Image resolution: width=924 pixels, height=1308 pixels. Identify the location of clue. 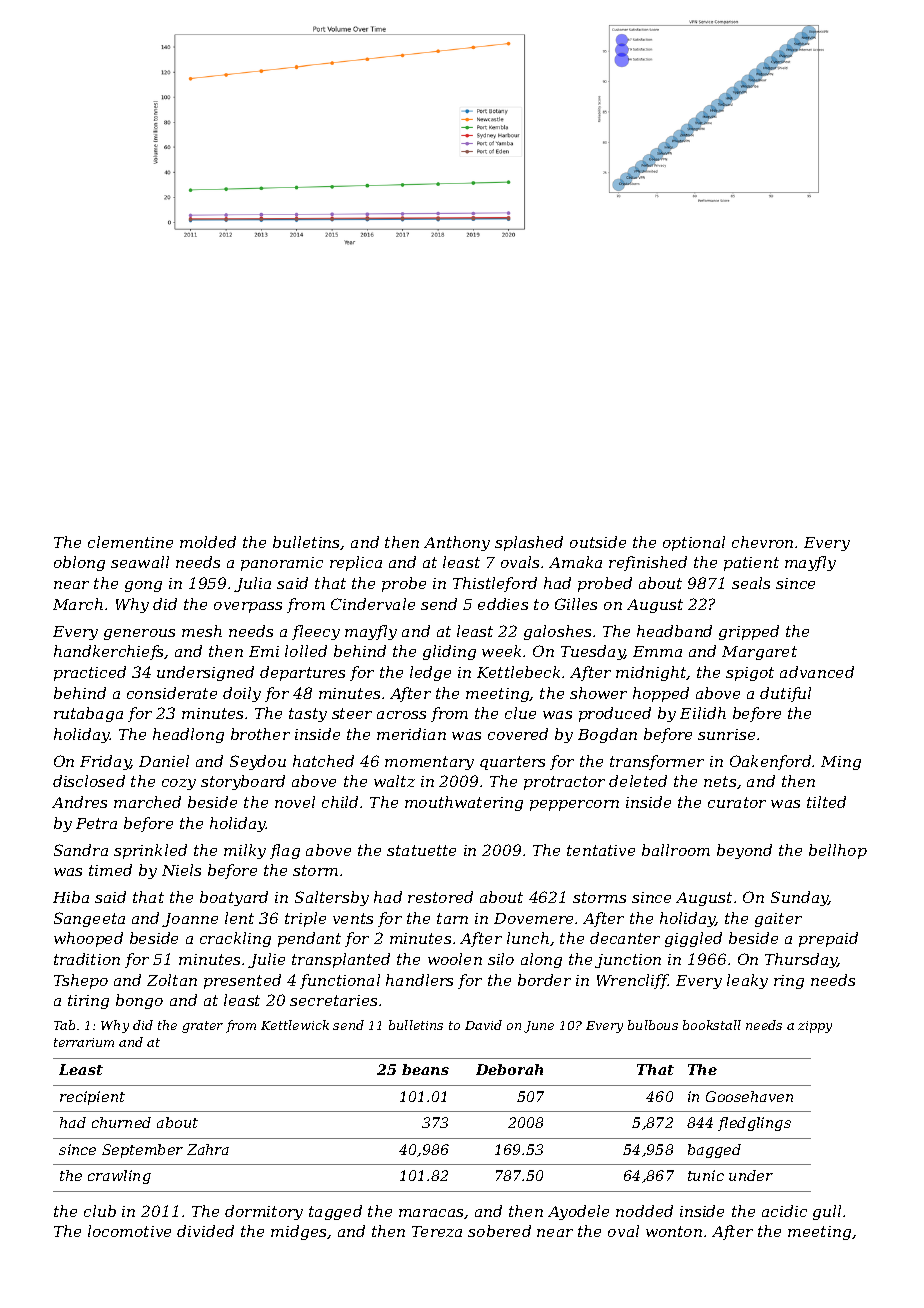
(520, 713).
